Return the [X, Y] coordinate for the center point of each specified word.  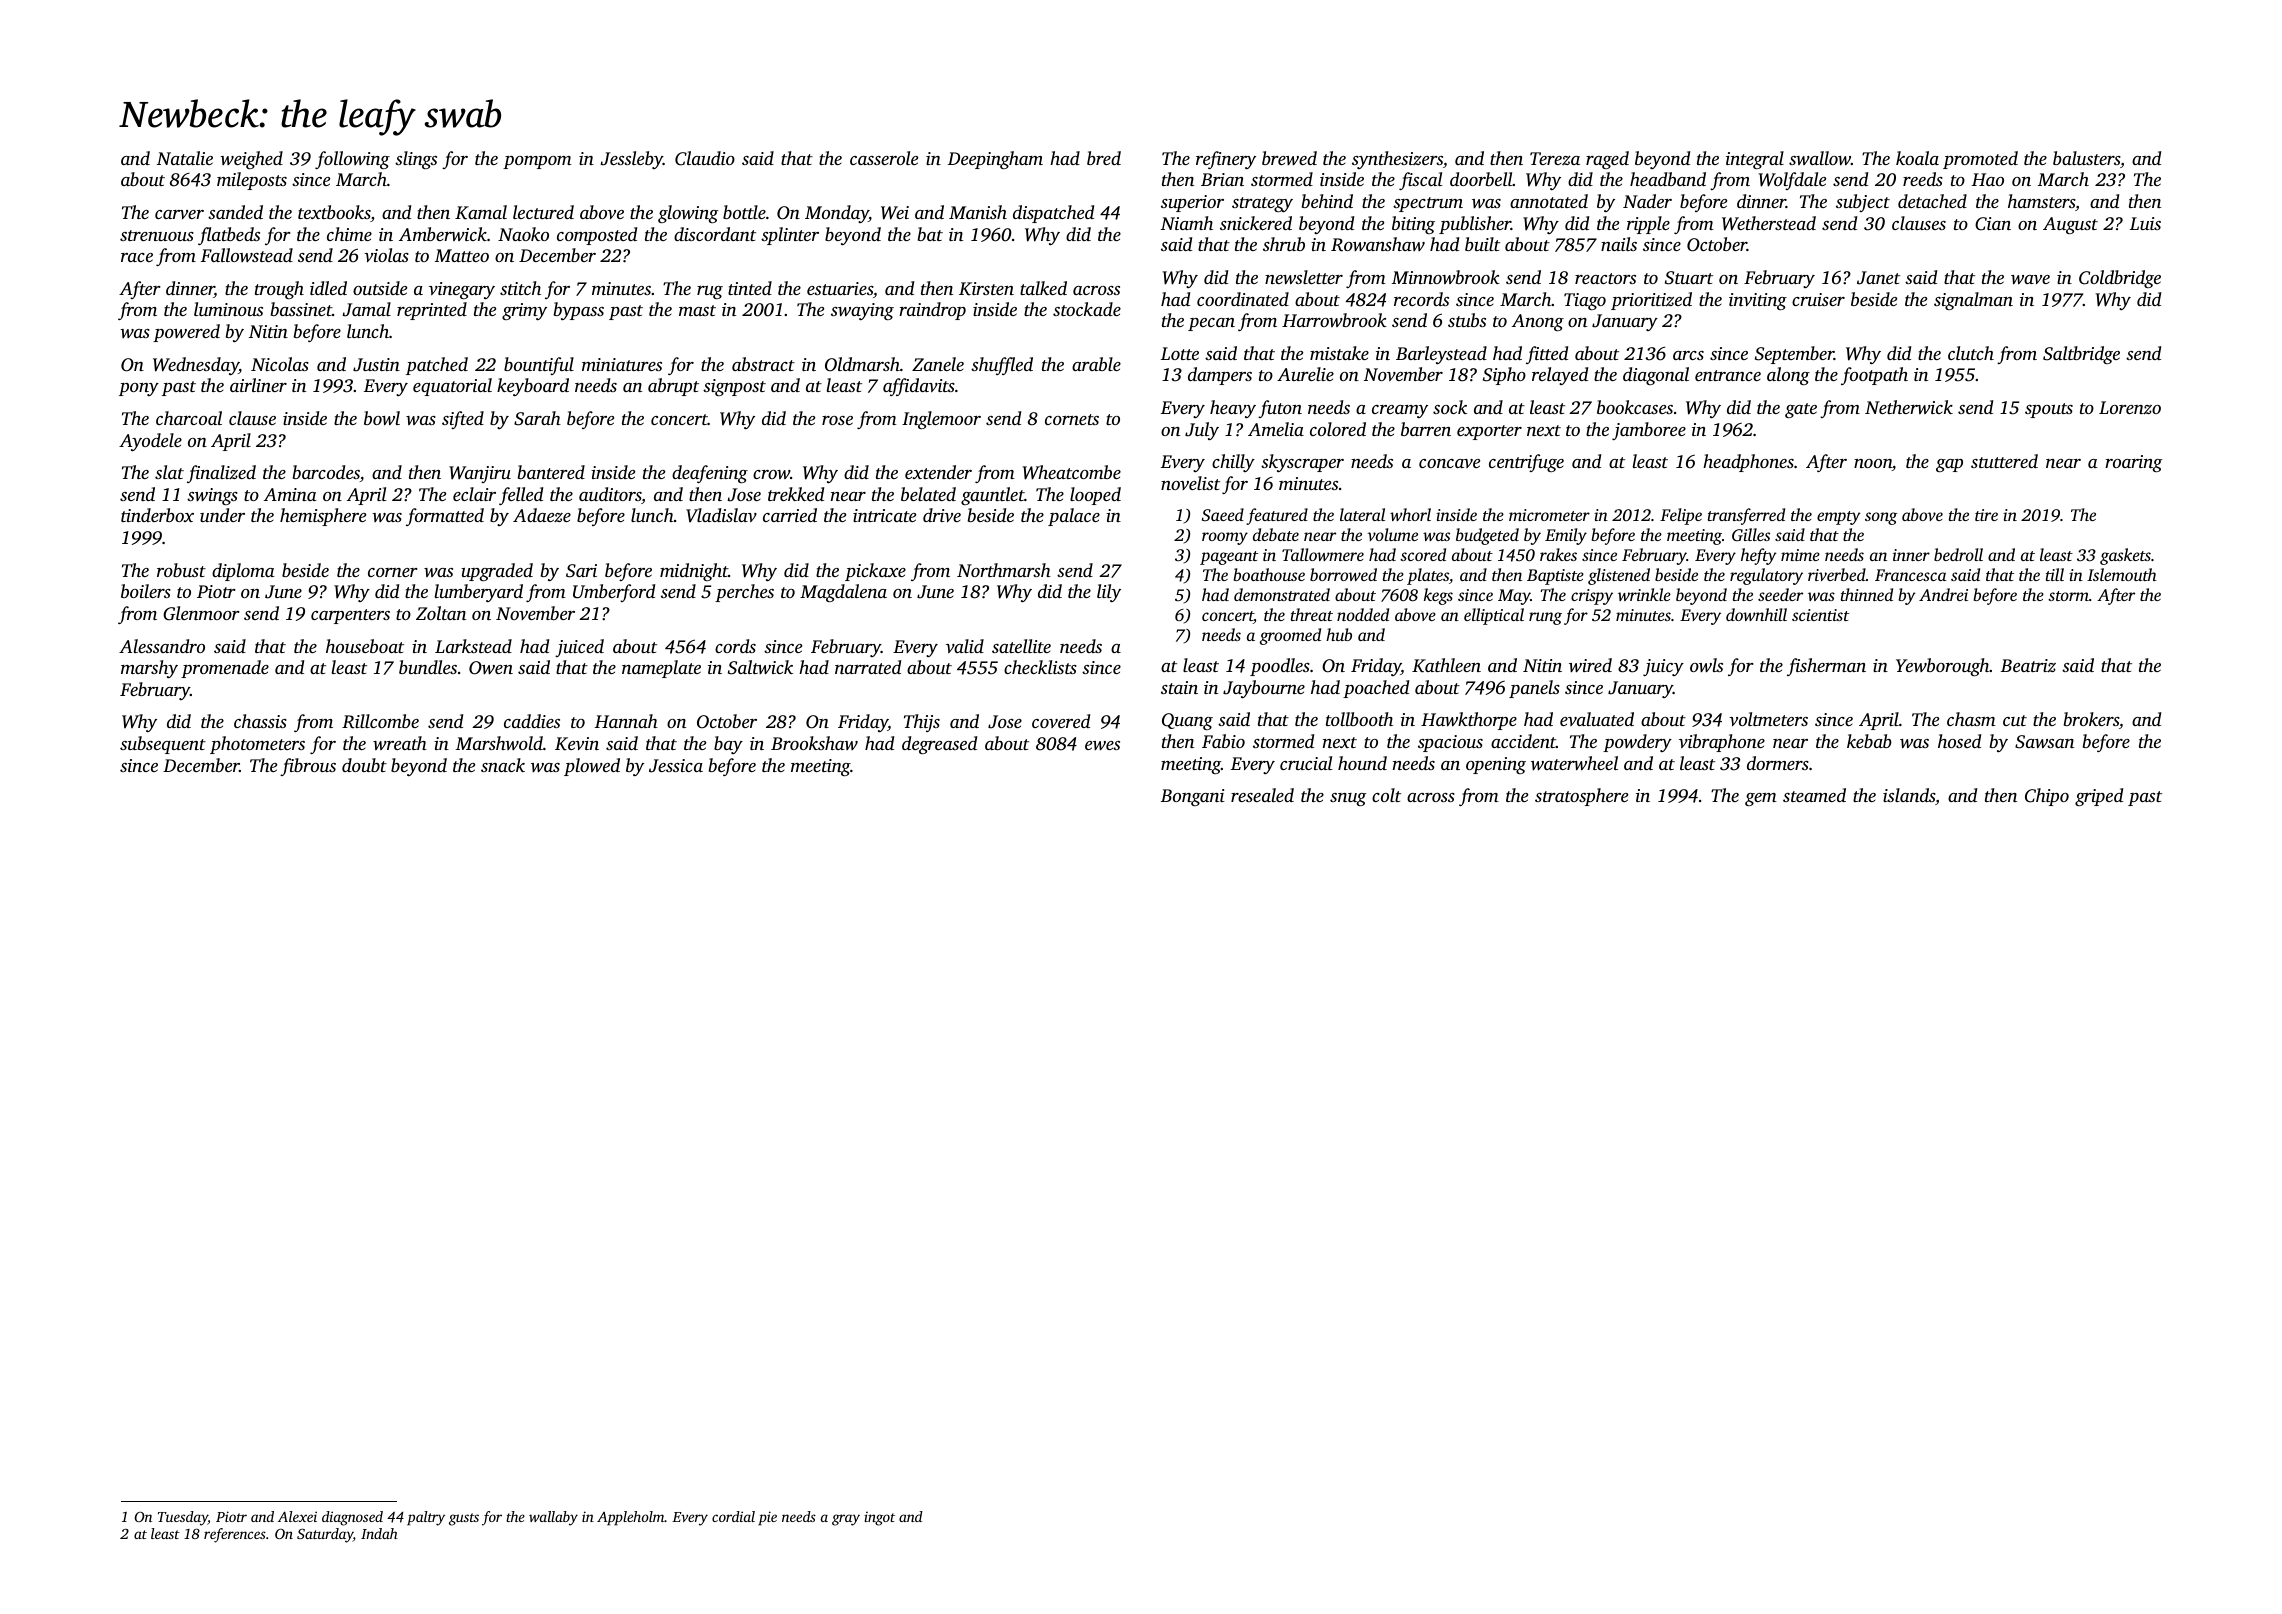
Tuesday [183, 1518]
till [2055, 574]
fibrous [308, 767]
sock [1450, 407]
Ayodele [150, 442]
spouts [2049, 410]
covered [1061, 721]
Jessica [676, 766]
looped [1095, 496]
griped [2099, 797]
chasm [1971, 719]
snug [1348, 799]
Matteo [462, 255]
